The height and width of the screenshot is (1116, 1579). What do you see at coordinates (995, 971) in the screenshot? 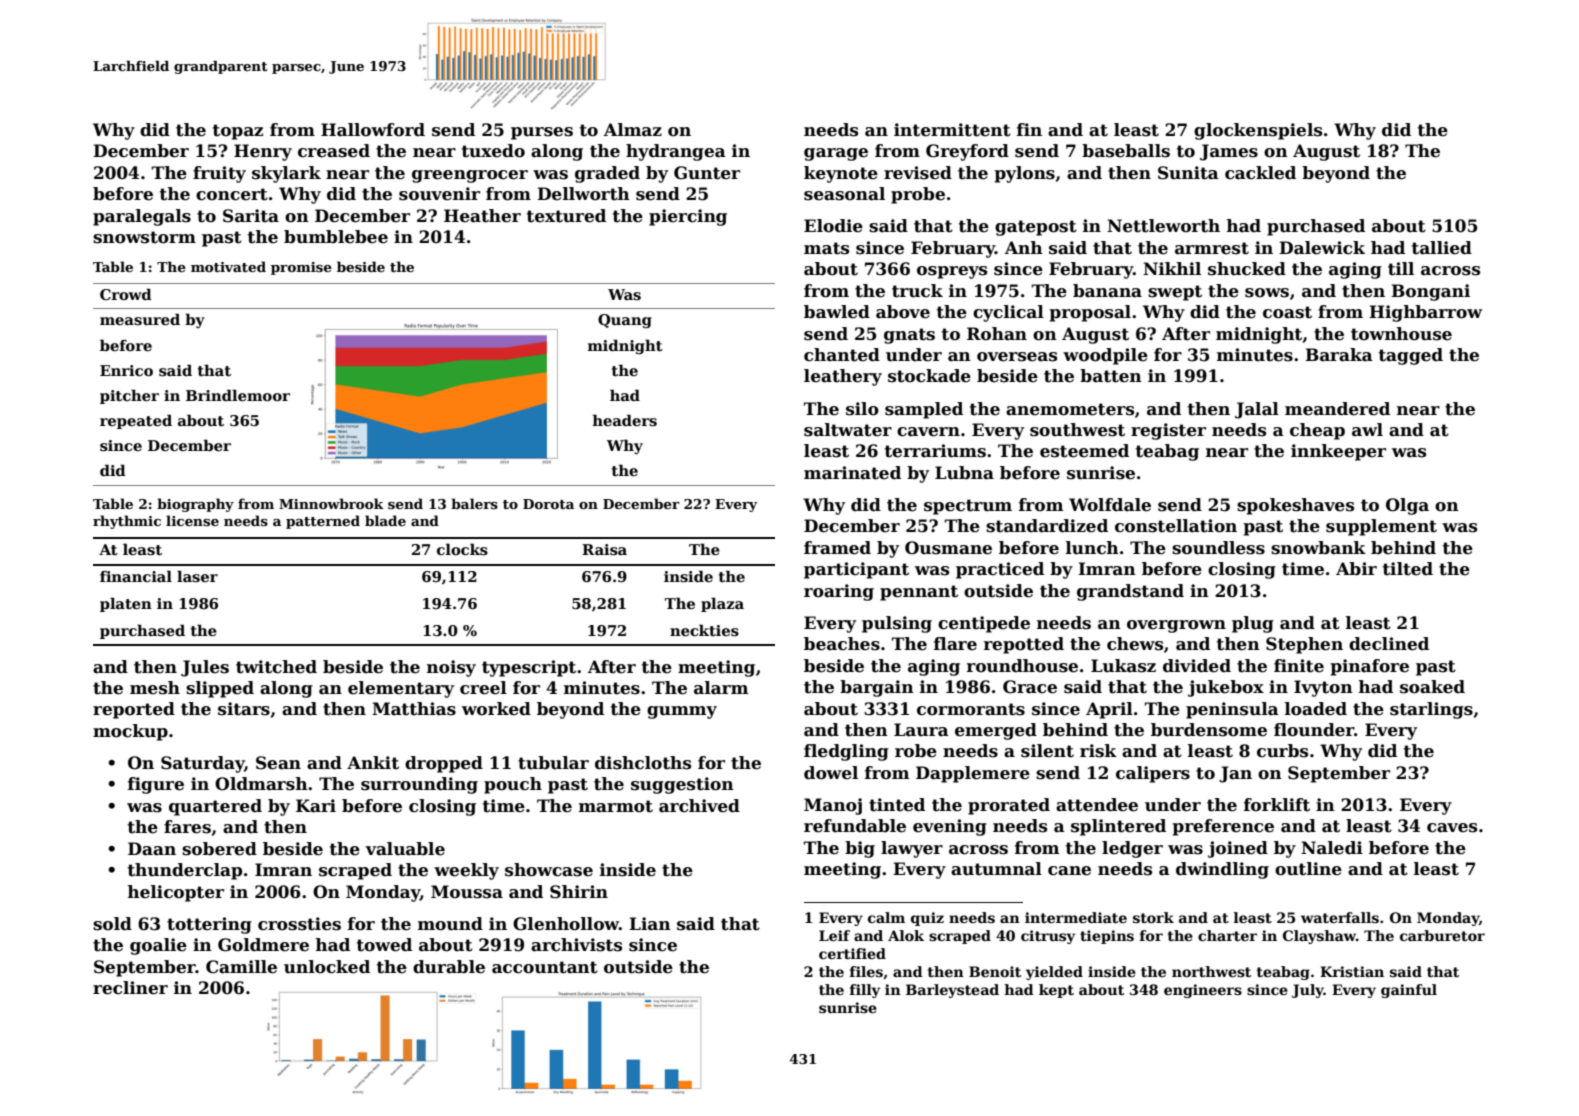
I see `Benoit` at bounding box center [995, 971].
